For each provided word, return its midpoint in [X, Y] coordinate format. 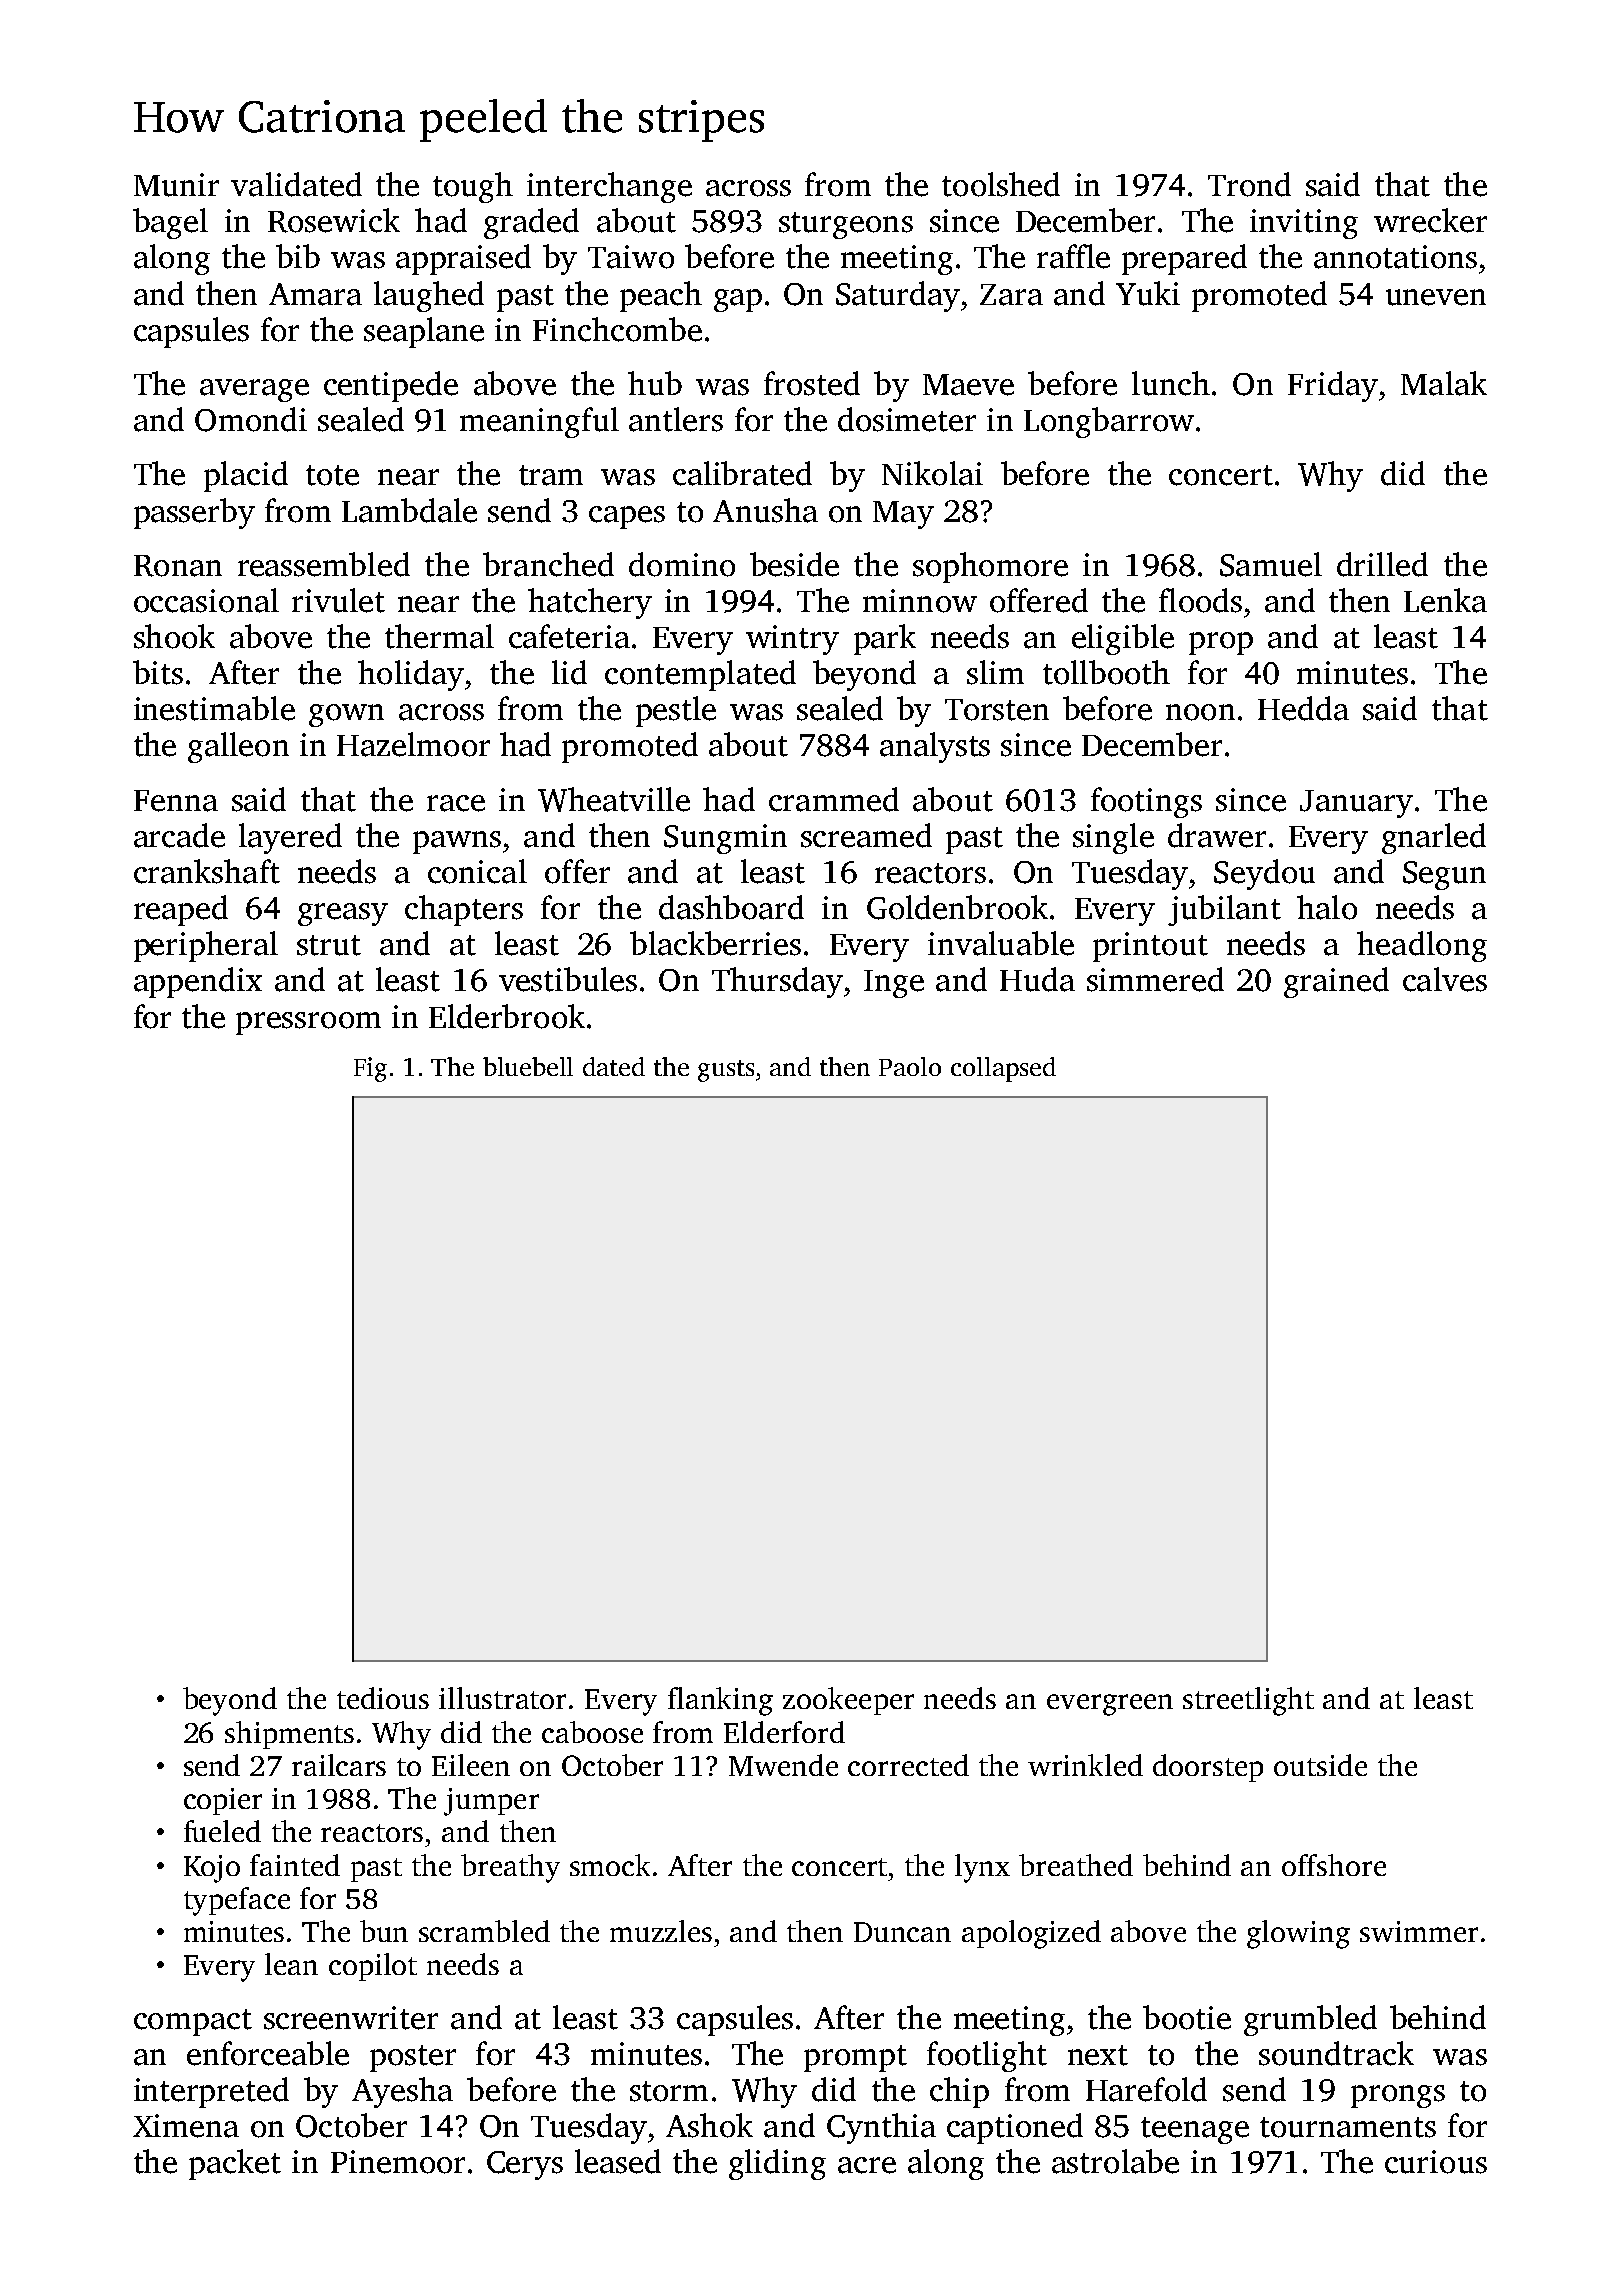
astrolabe [1115, 2161]
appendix [198, 982]
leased [618, 2161]
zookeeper [848, 1701]
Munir [176, 185]
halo [1327, 907]
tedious [383, 1698]
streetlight [1248, 1701]
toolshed [1001, 184]
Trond [1249, 184]
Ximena [186, 2126]
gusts [726, 1071]
